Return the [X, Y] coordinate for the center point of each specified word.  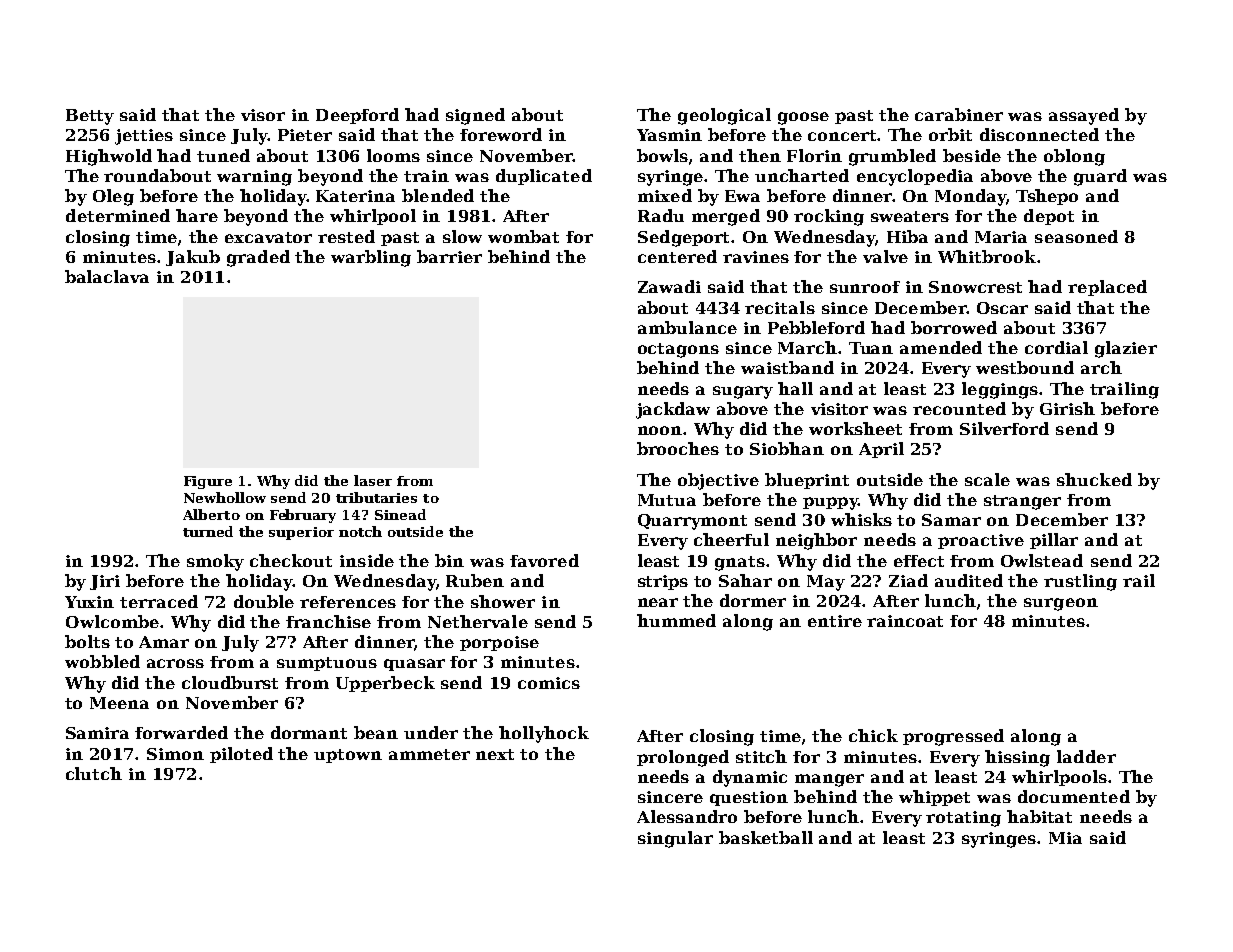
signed [475, 116]
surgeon [1061, 604]
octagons [678, 350]
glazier [1126, 349]
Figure [208, 482]
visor [263, 115]
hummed [676, 620]
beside [972, 155]
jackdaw [673, 410]
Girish [1067, 408]
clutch [94, 773]
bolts [87, 641]
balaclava [107, 276]
